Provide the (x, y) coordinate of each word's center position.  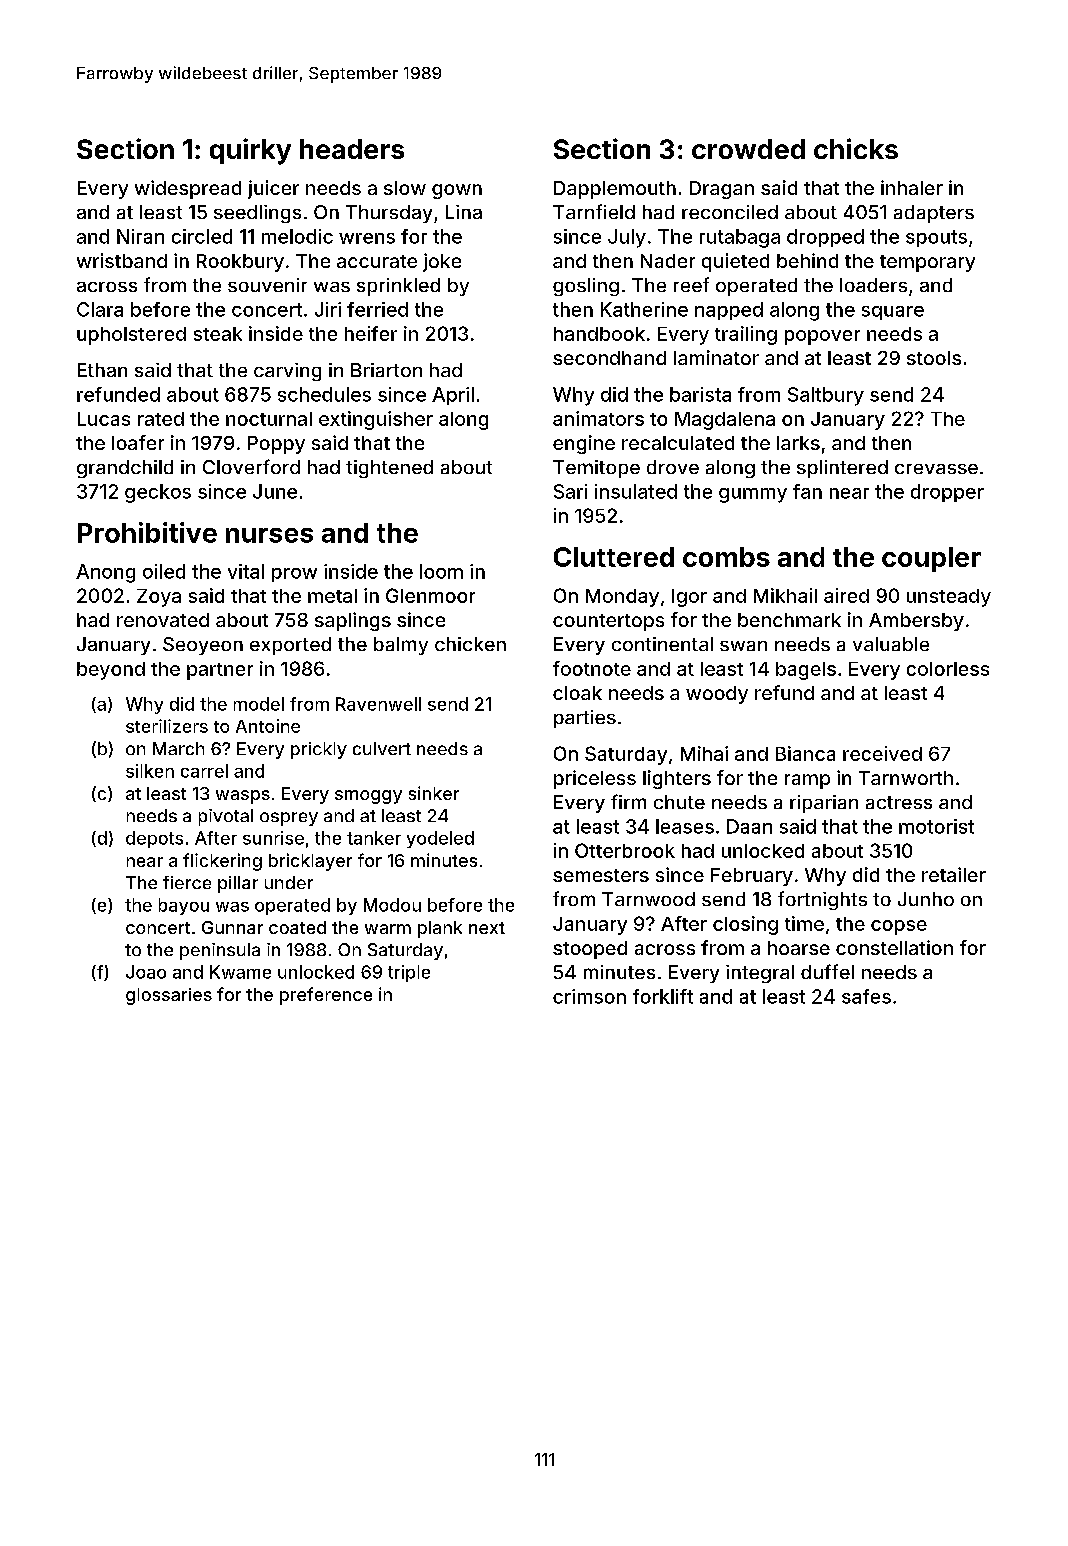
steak (218, 334)
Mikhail (785, 595)
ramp (807, 781)
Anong (105, 573)
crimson (589, 996)
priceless (595, 779)
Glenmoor (430, 595)
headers (352, 149)
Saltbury (826, 396)
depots (154, 839)
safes (866, 996)
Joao (146, 972)
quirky (250, 151)
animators (598, 418)
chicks (856, 148)
